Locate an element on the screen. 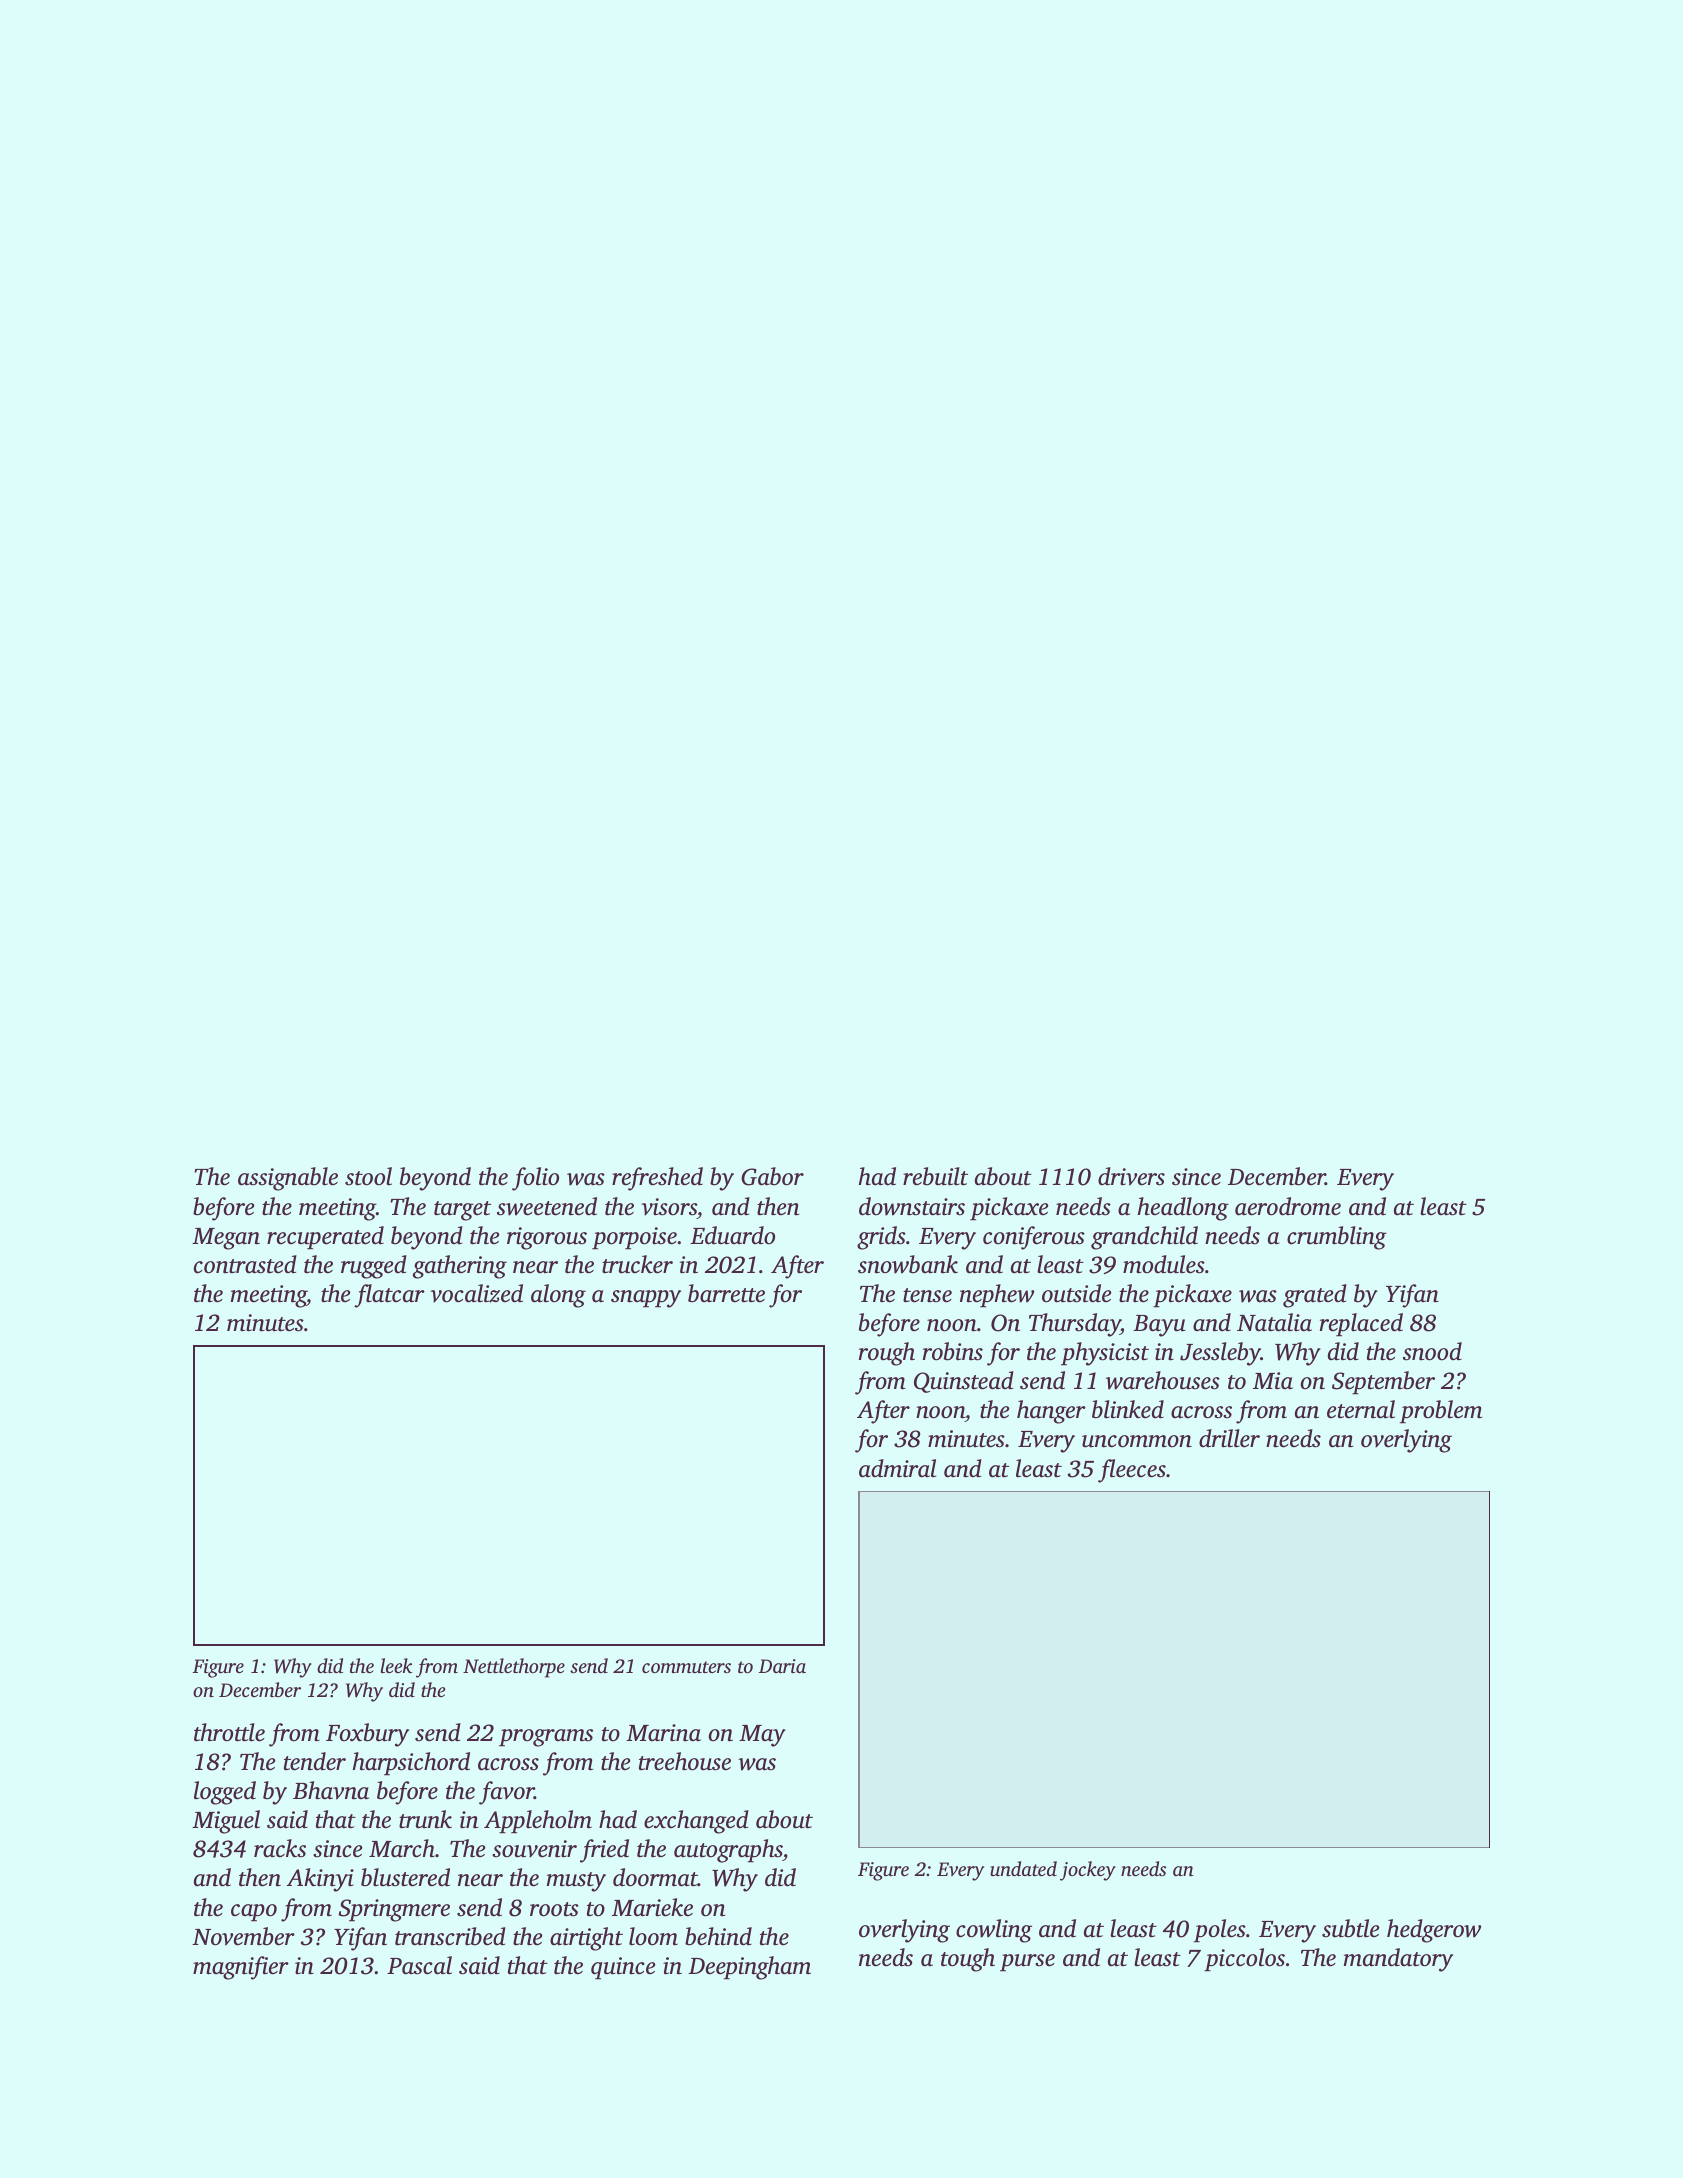 The image size is (1683, 2178). mandatory is located at coordinates (1398, 1960).
